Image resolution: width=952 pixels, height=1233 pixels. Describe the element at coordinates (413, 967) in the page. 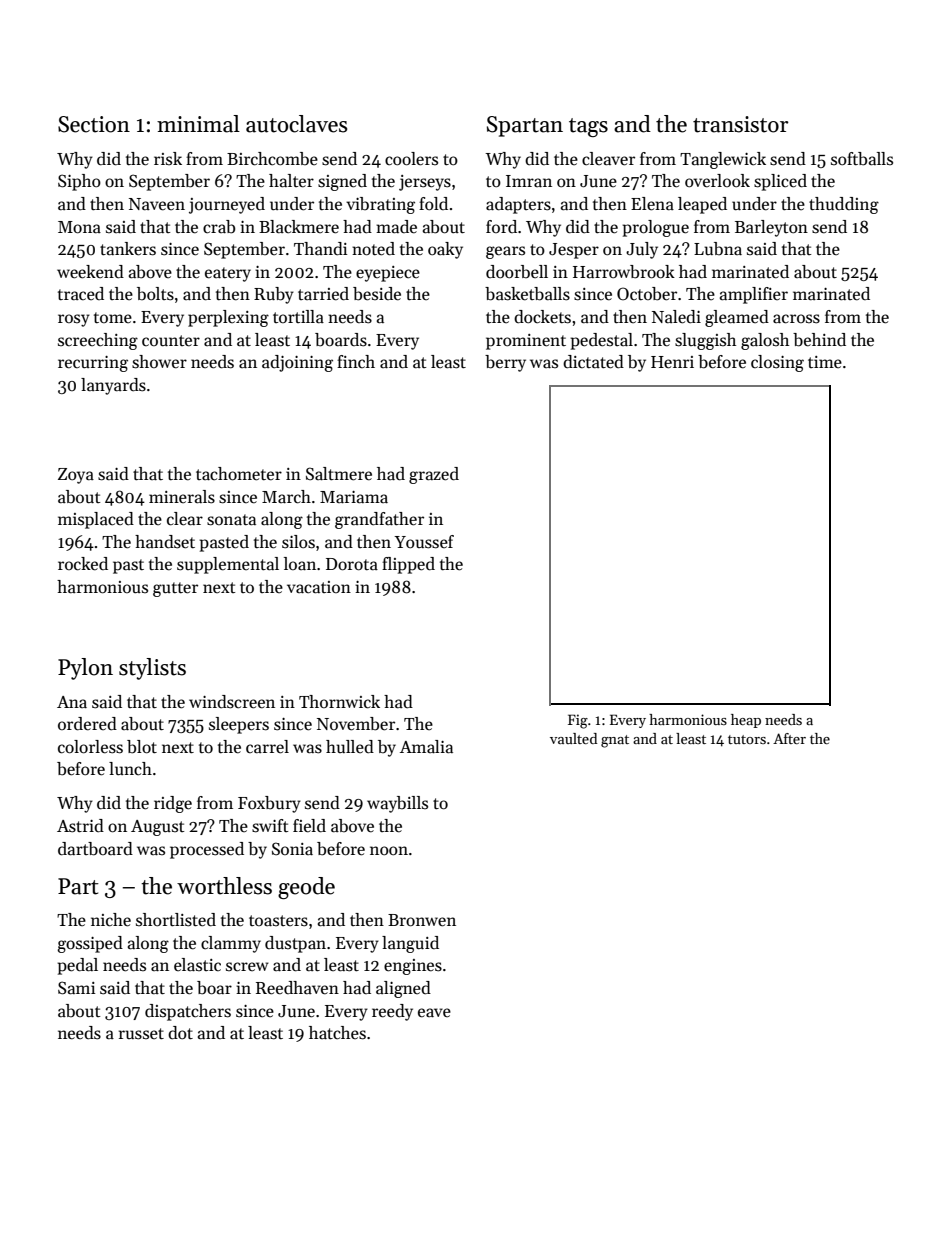

I see `engines` at that location.
